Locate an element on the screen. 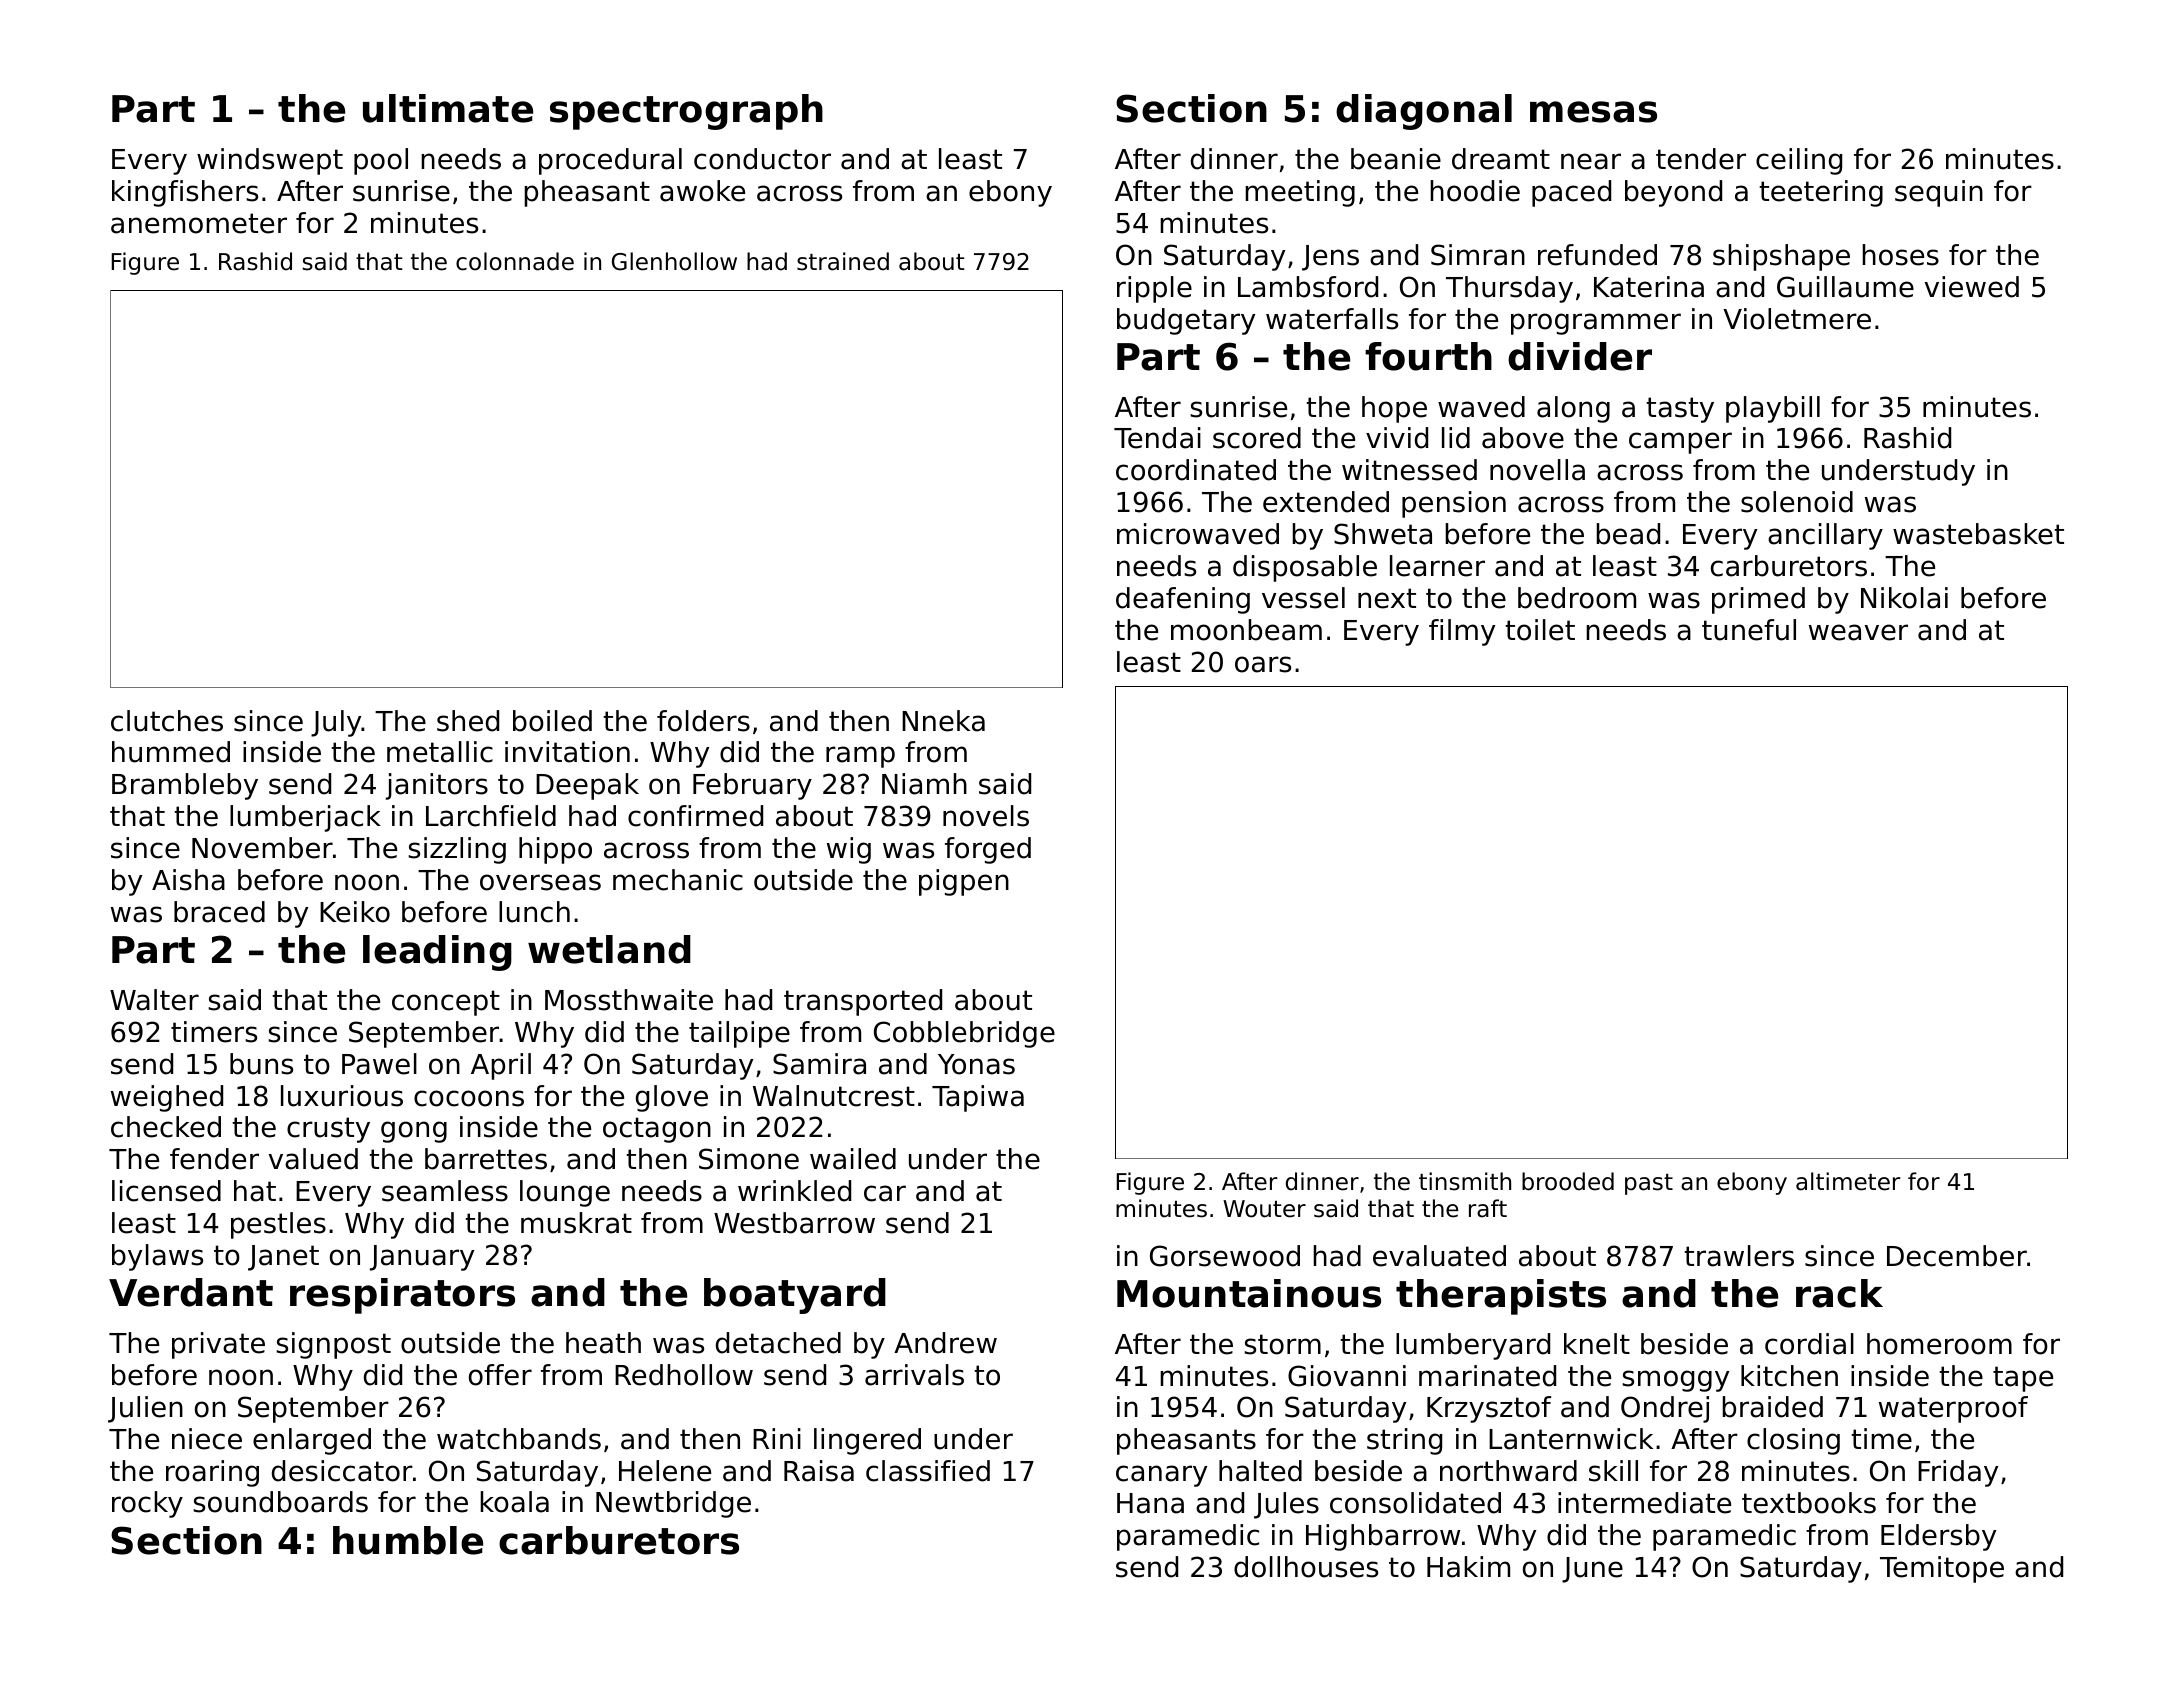 The width and height of the screenshot is (2178, 1683). dollhouses is located at coordinates (1306, 1567).
